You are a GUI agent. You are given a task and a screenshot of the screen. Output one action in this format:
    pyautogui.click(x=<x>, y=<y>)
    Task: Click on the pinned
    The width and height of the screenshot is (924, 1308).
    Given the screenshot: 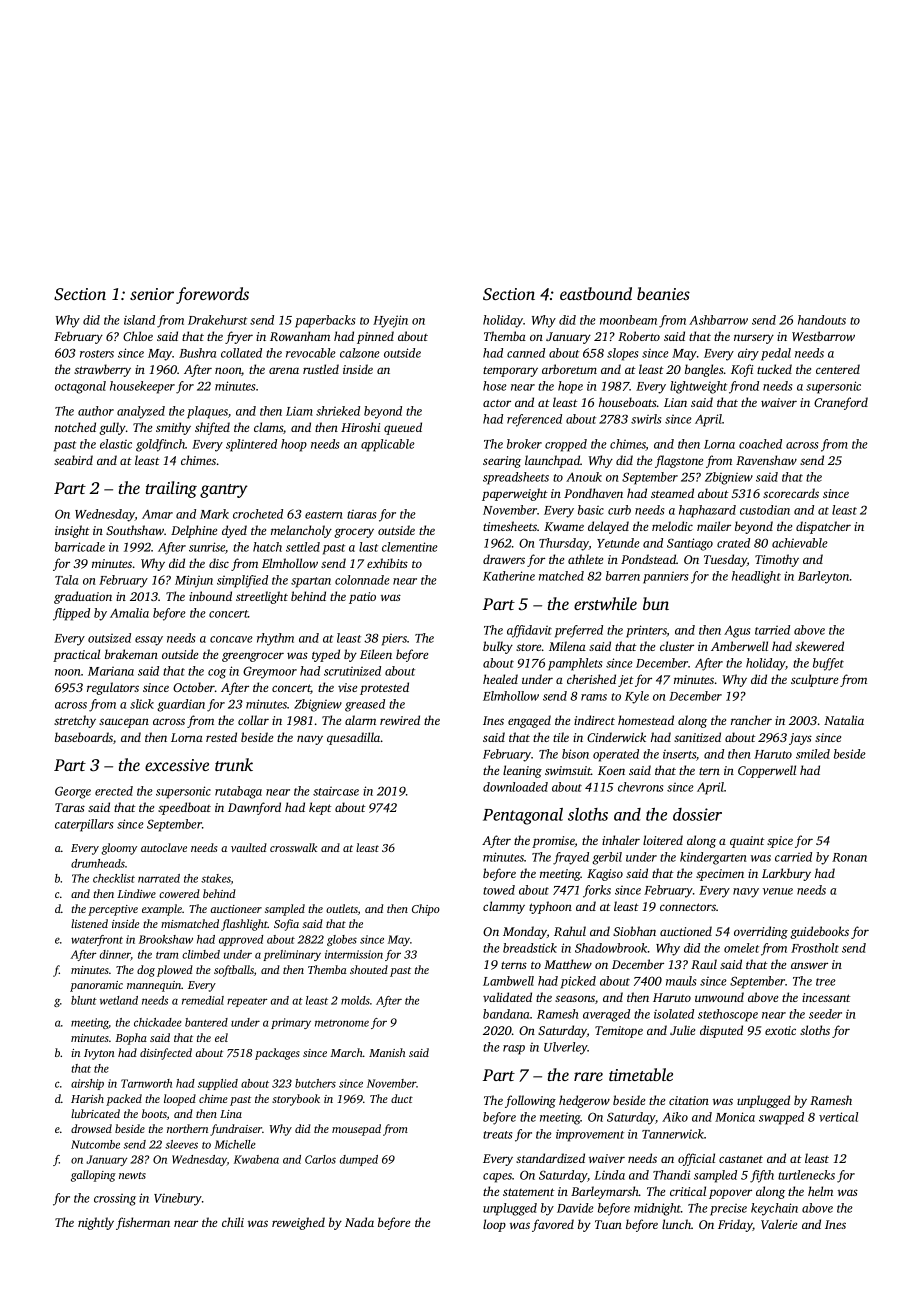 What is the action you would take?
    pyautogui.click(x=375, y=337)
